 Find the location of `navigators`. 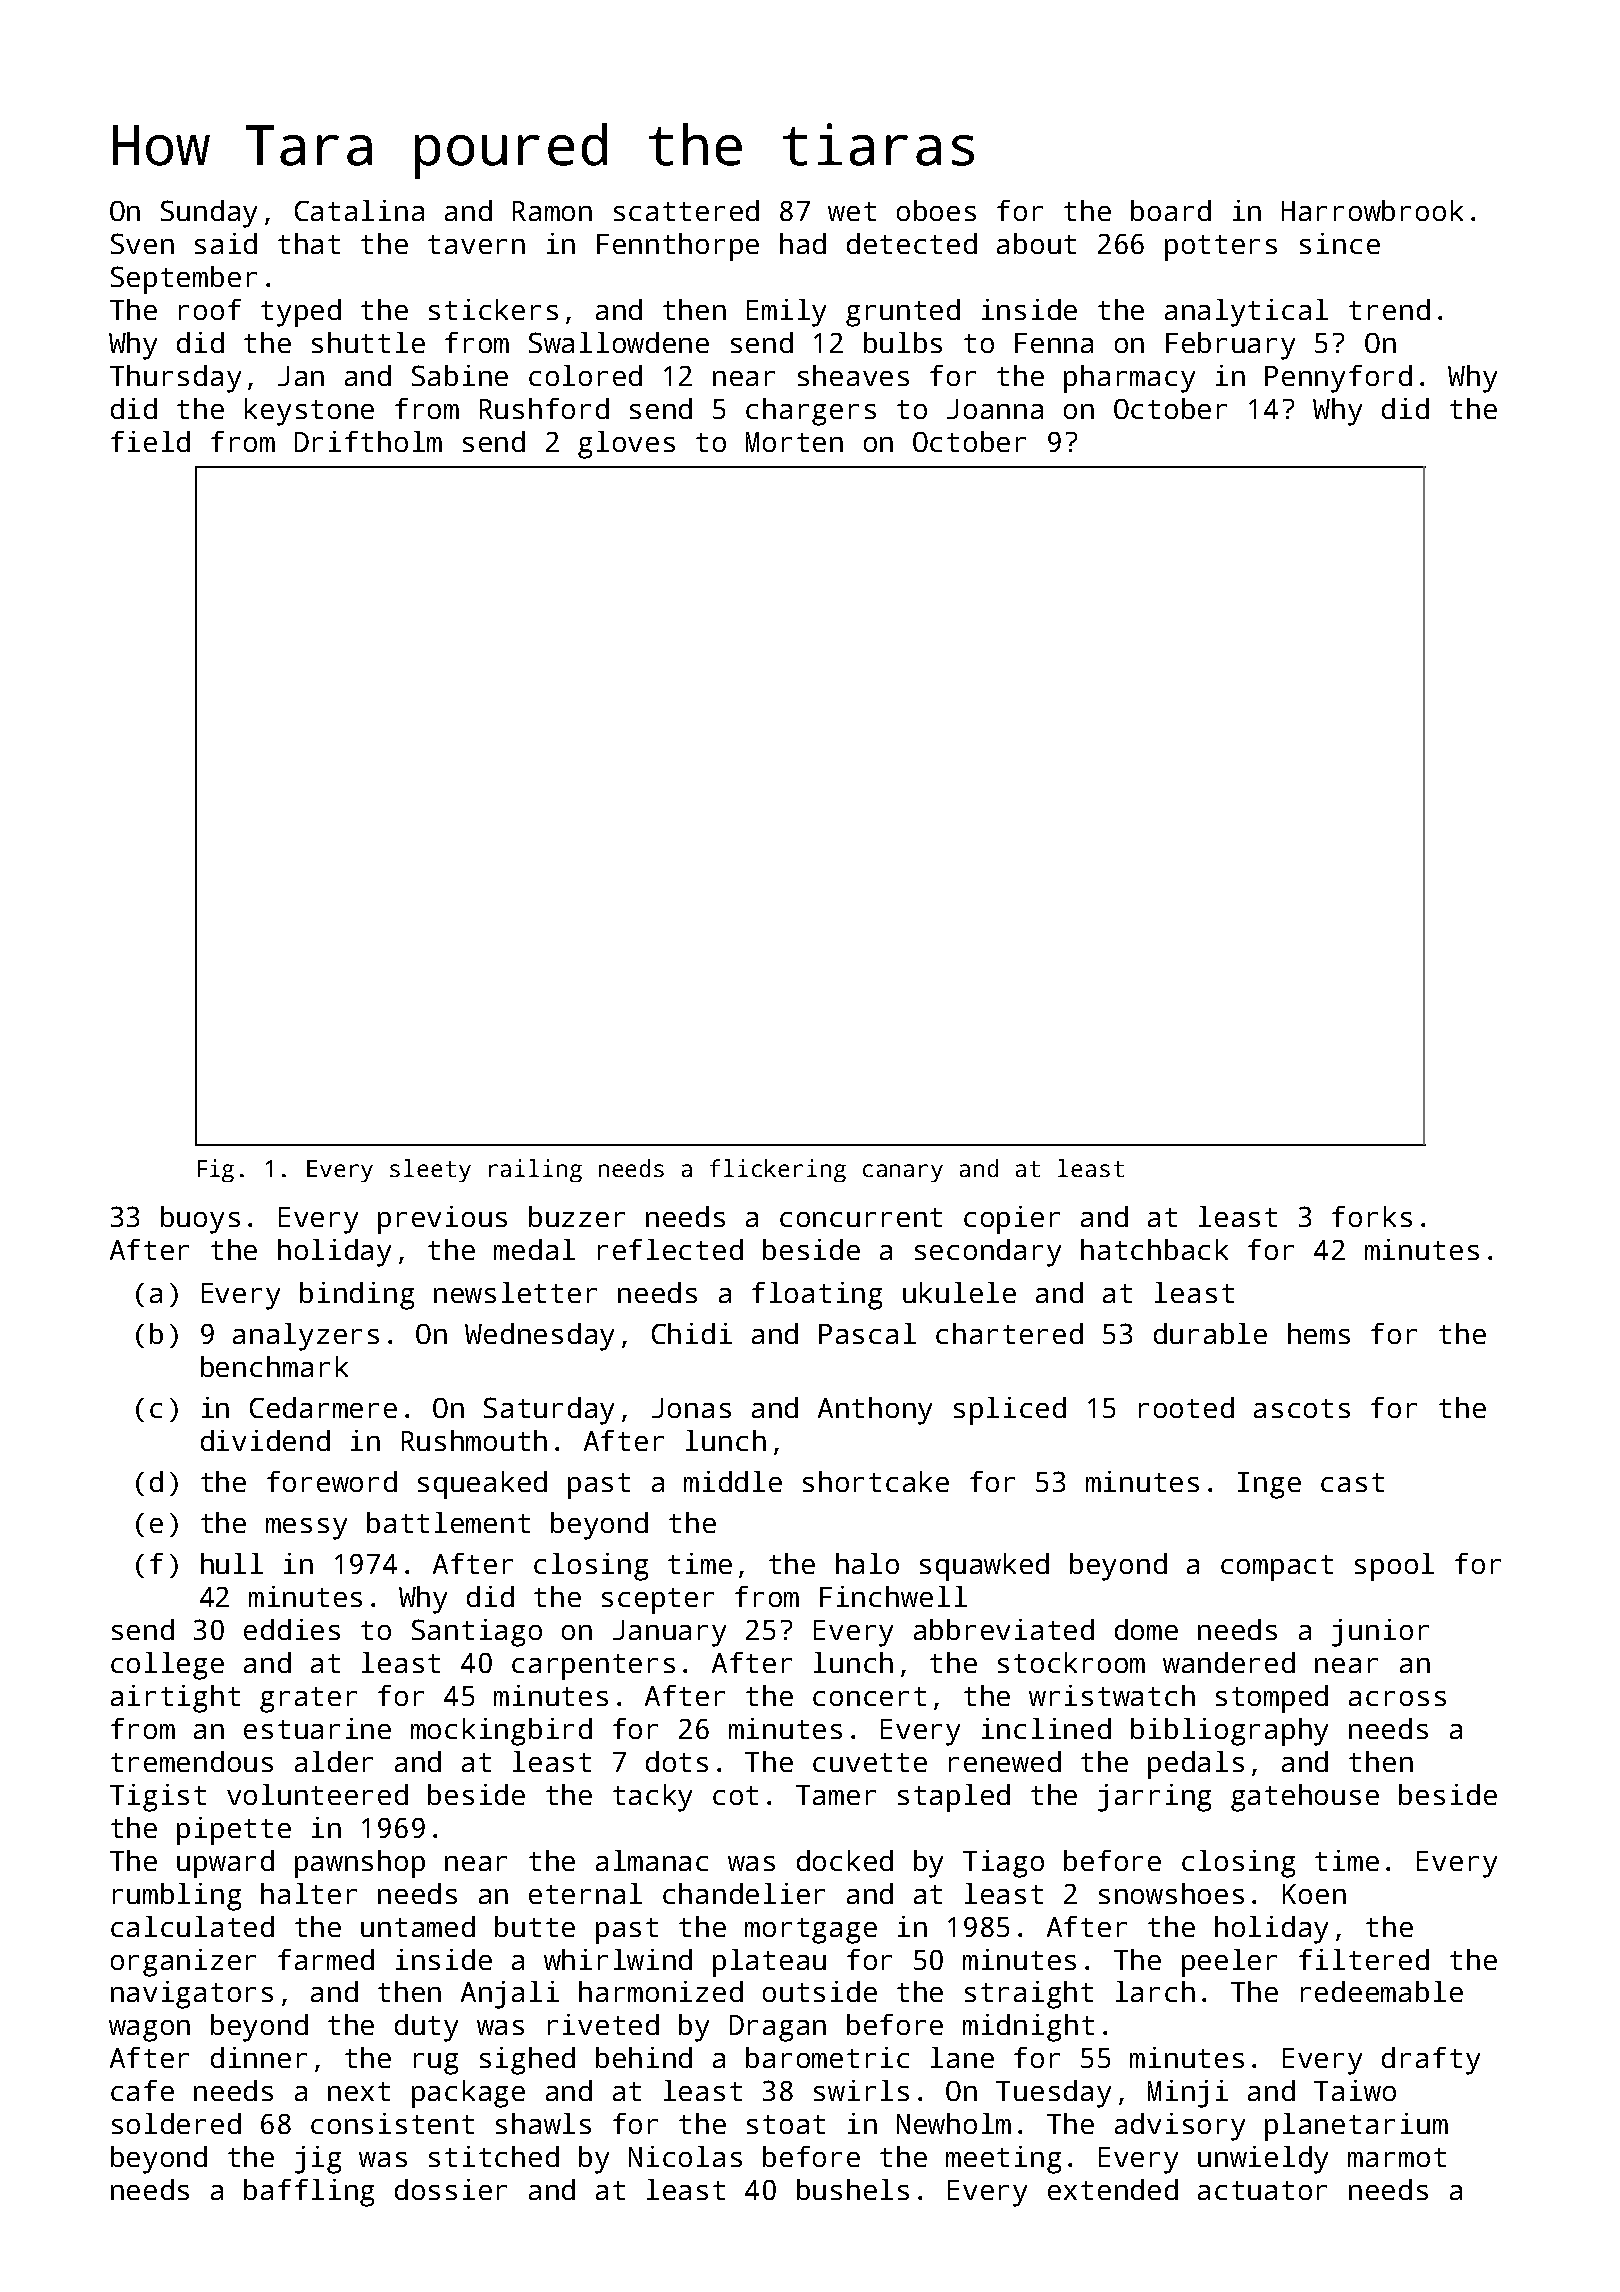

navigators is located at coordinates (192, 1995).
